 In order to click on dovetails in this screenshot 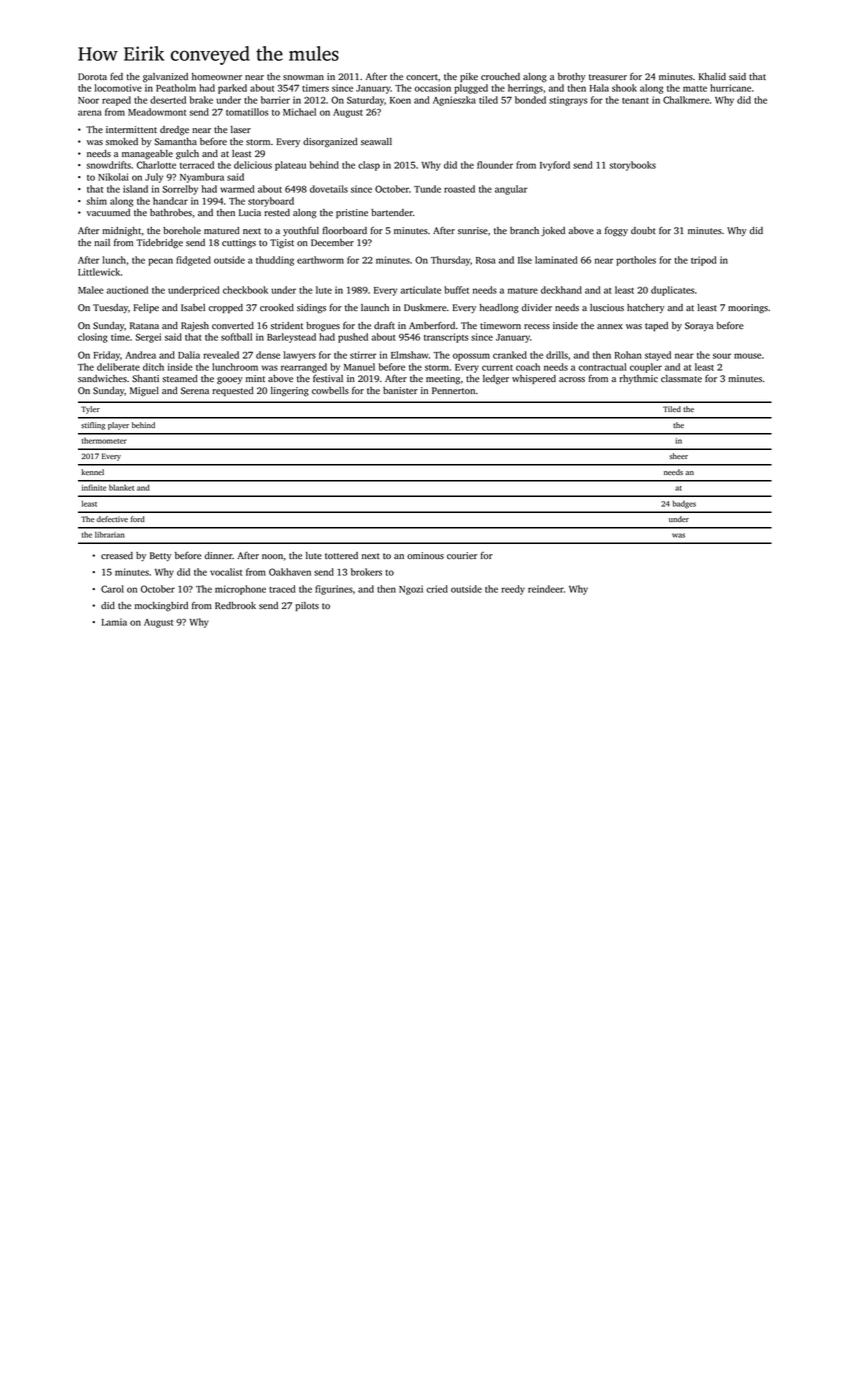, I will do `click(329, 189)`.
